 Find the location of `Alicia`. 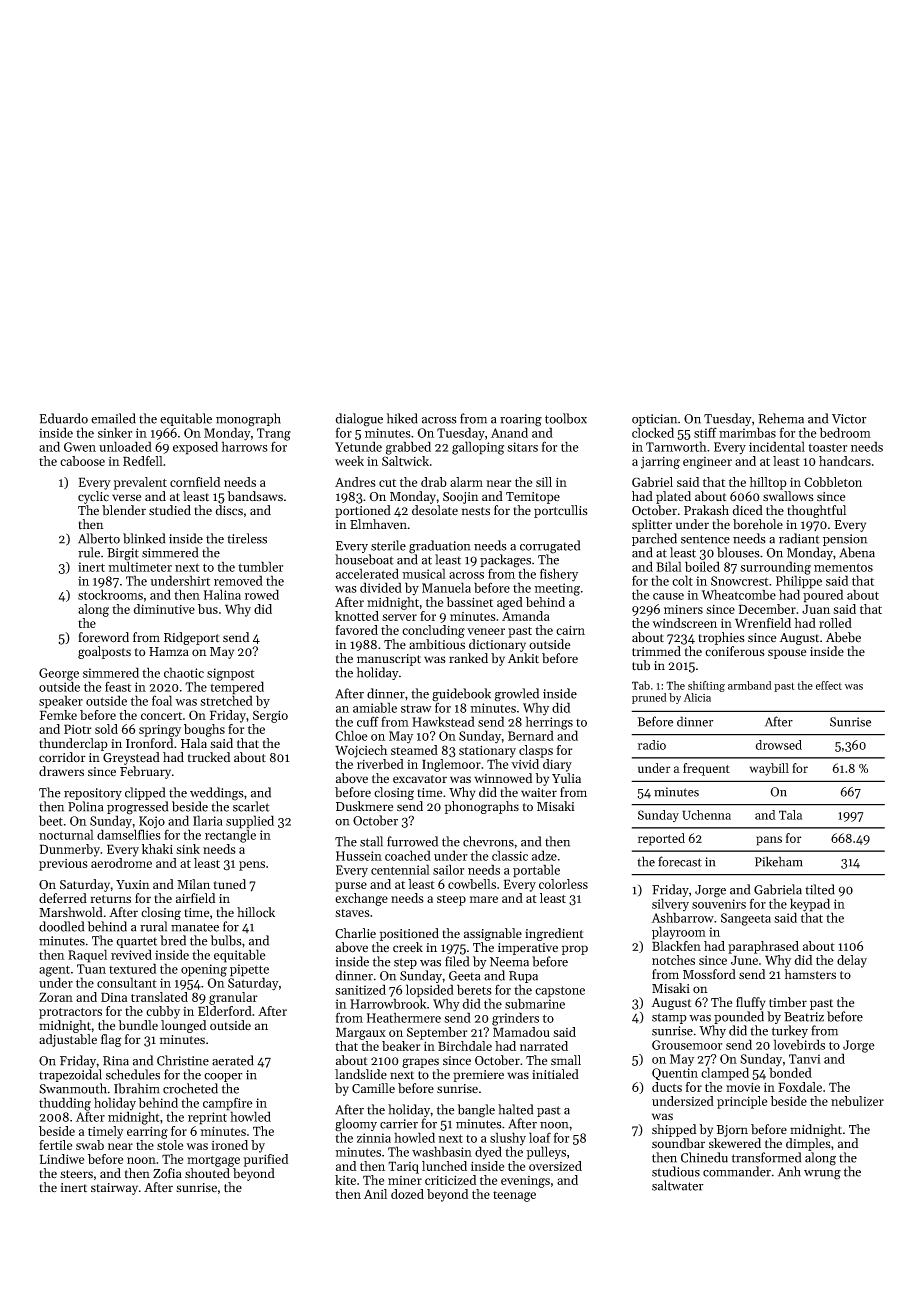

Alicia is located at coordinates (697, 697).
